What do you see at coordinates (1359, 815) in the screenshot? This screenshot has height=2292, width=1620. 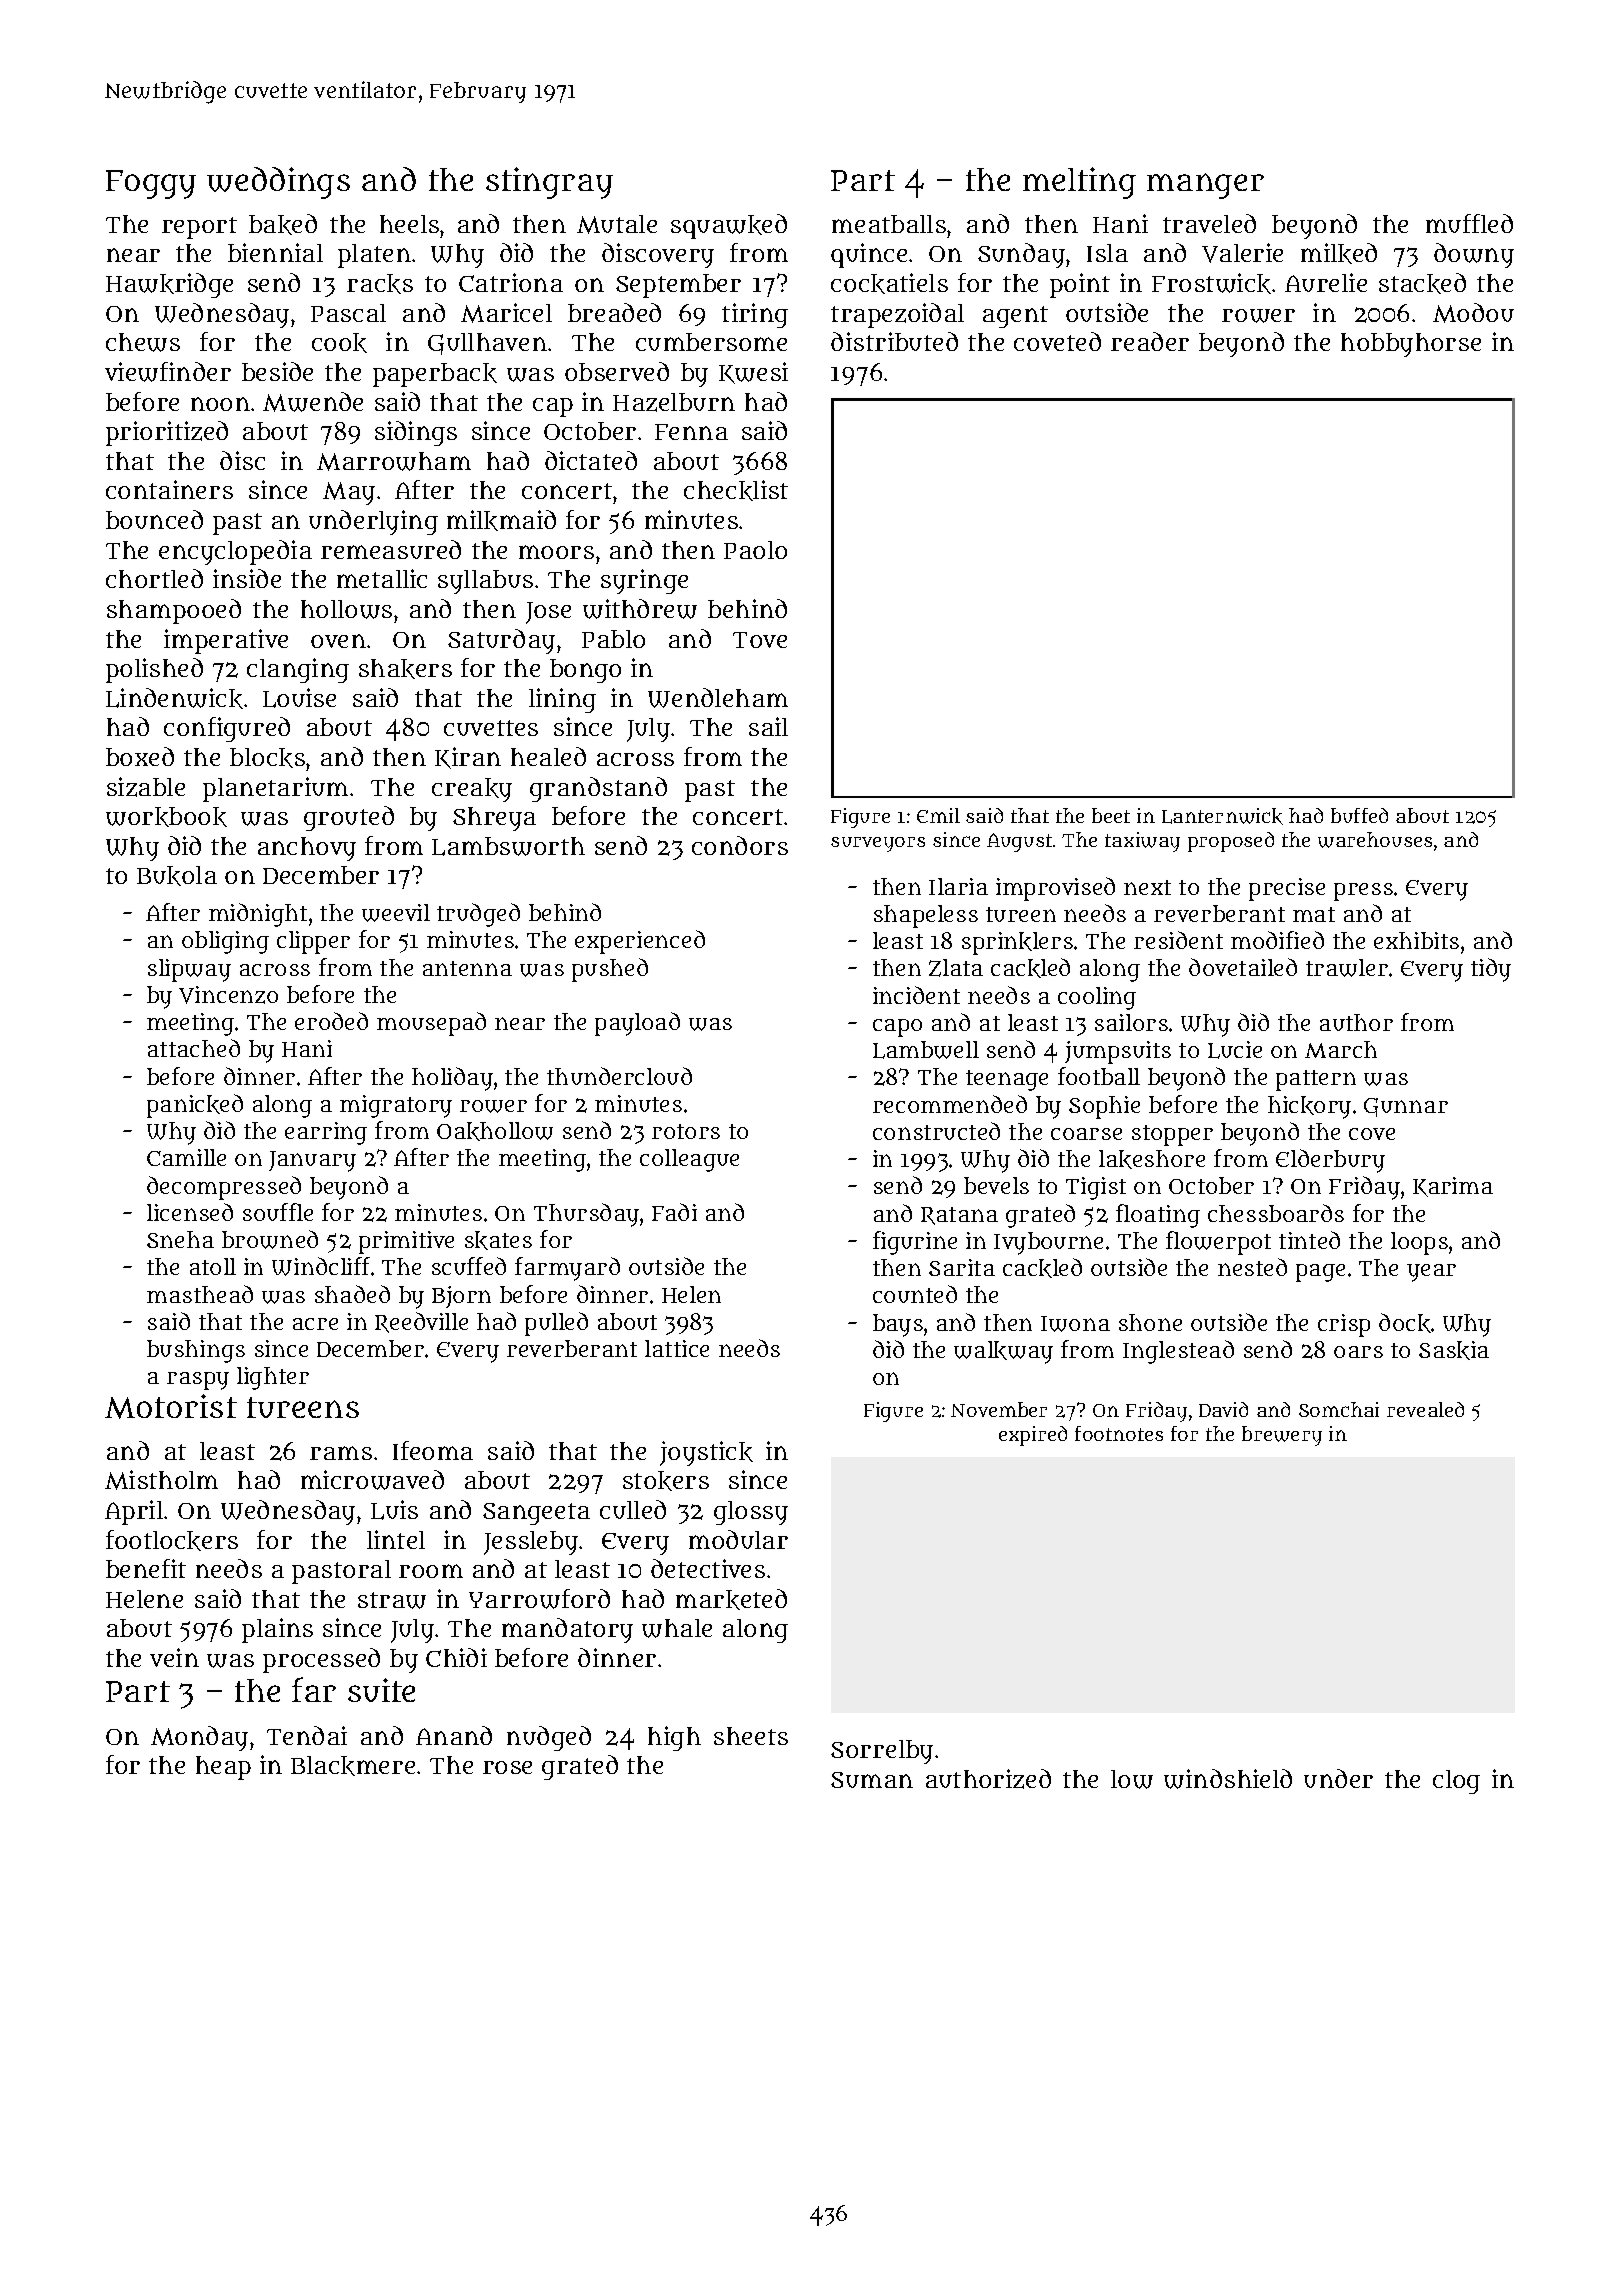 I see `buffed` at bounding box center [1359, 815].
